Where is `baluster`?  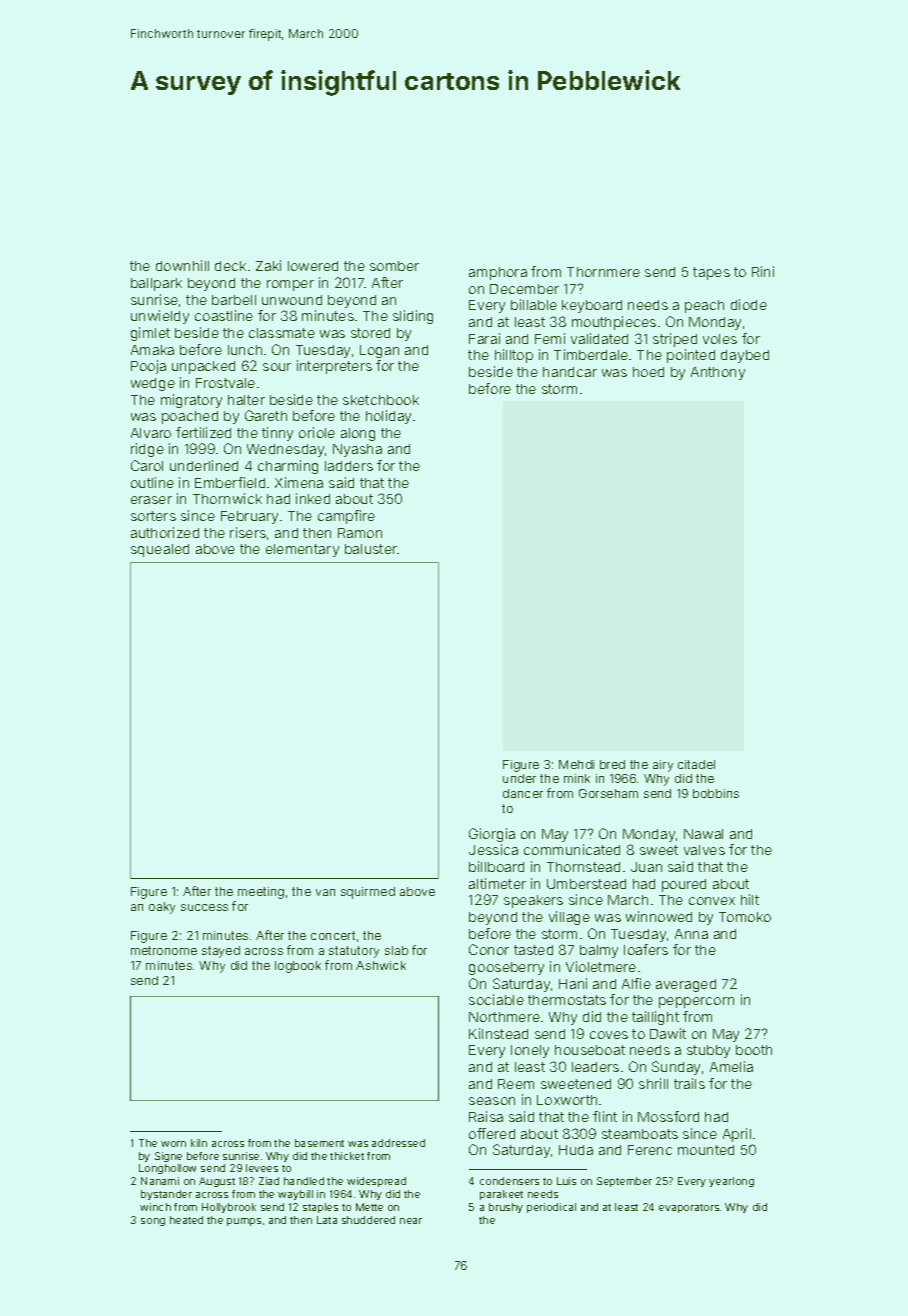
baluster is located at coordinates (371, 549).
